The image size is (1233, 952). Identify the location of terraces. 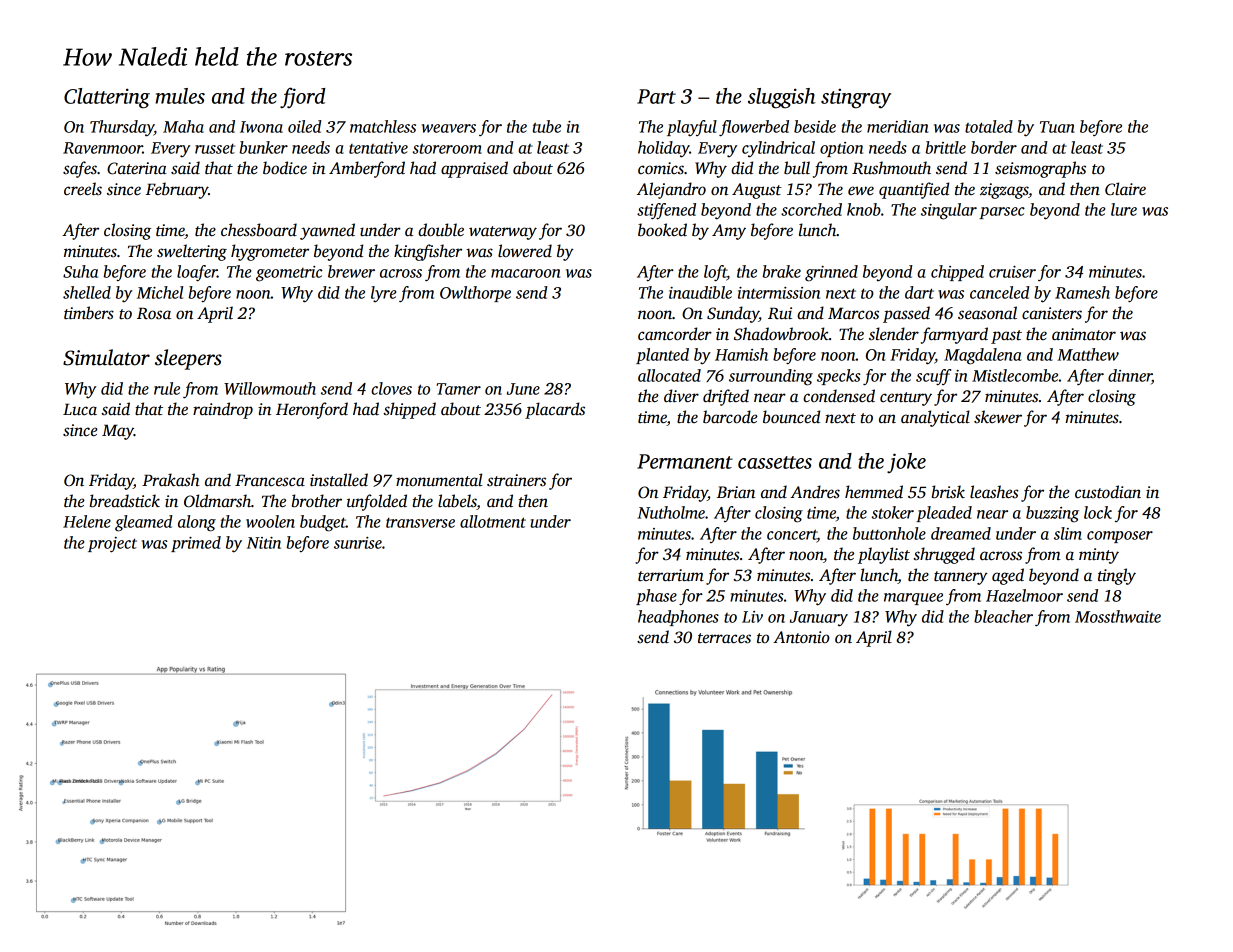
(724, 638).
